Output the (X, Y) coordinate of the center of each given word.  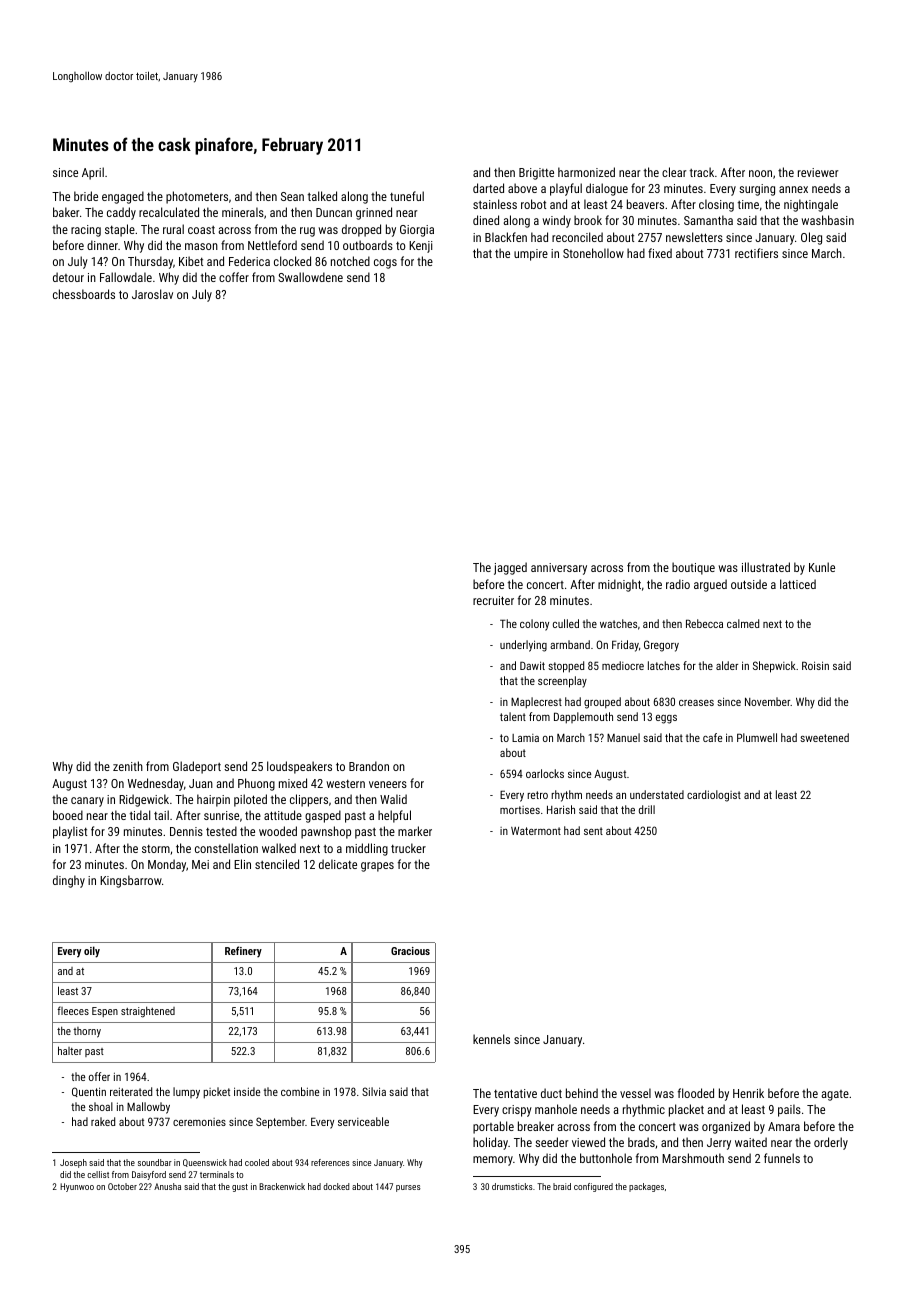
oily (92, 952)
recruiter (493, 600)
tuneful (407, 196)
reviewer (818, 172)
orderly (831, 1143)
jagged (510, 568)
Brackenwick (282, 1186)
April (93, 173)
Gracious (410, 951)
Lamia (525, 738)
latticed (798, 584)
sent (593, 831)
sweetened (824, 737)
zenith (128, 766)
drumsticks (512, 1186)
